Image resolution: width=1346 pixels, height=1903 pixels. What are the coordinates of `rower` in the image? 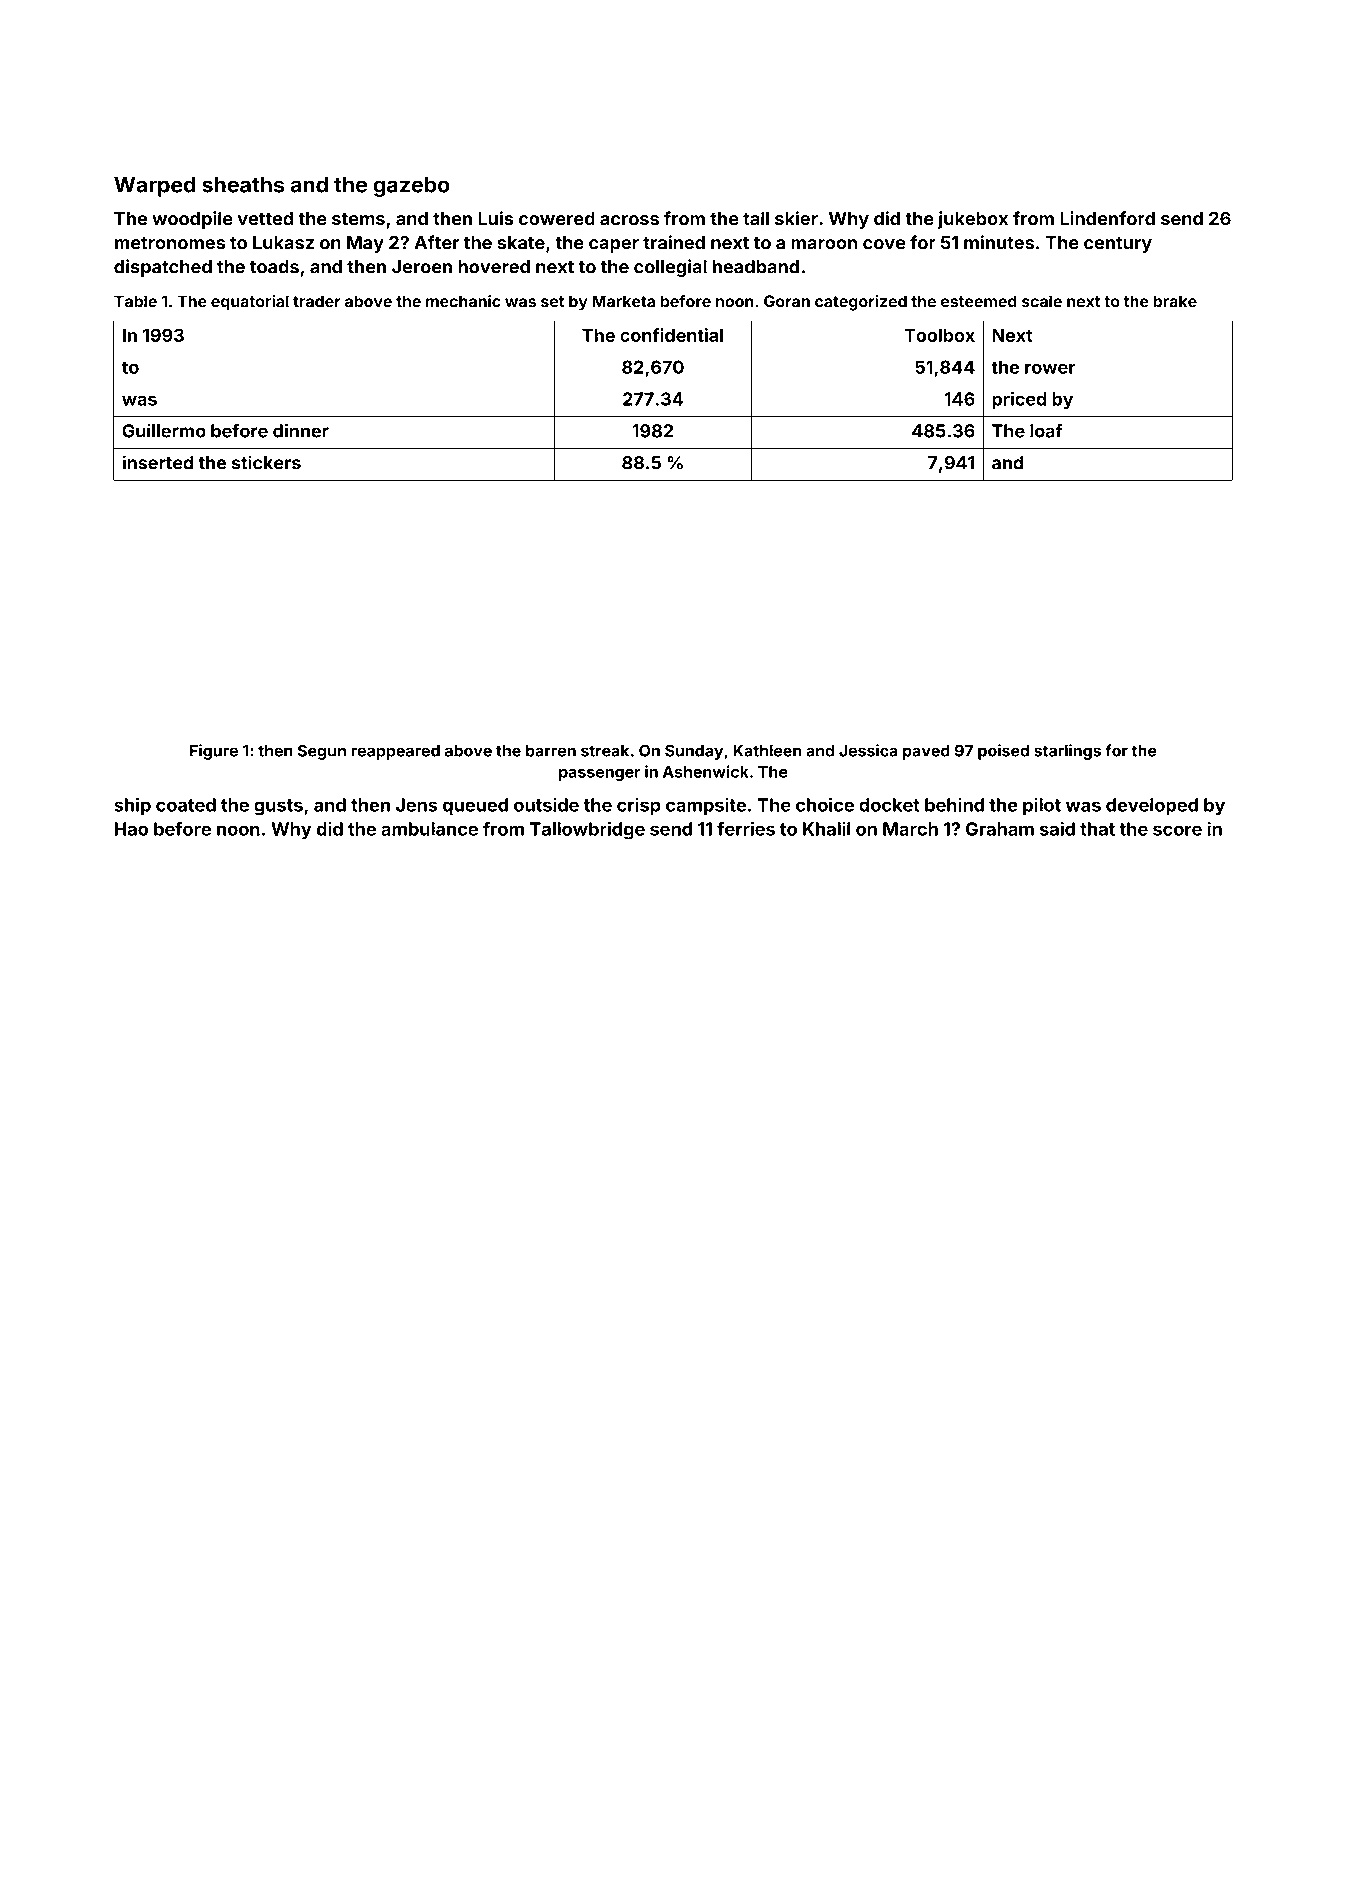 It's located at (1050, 369).
